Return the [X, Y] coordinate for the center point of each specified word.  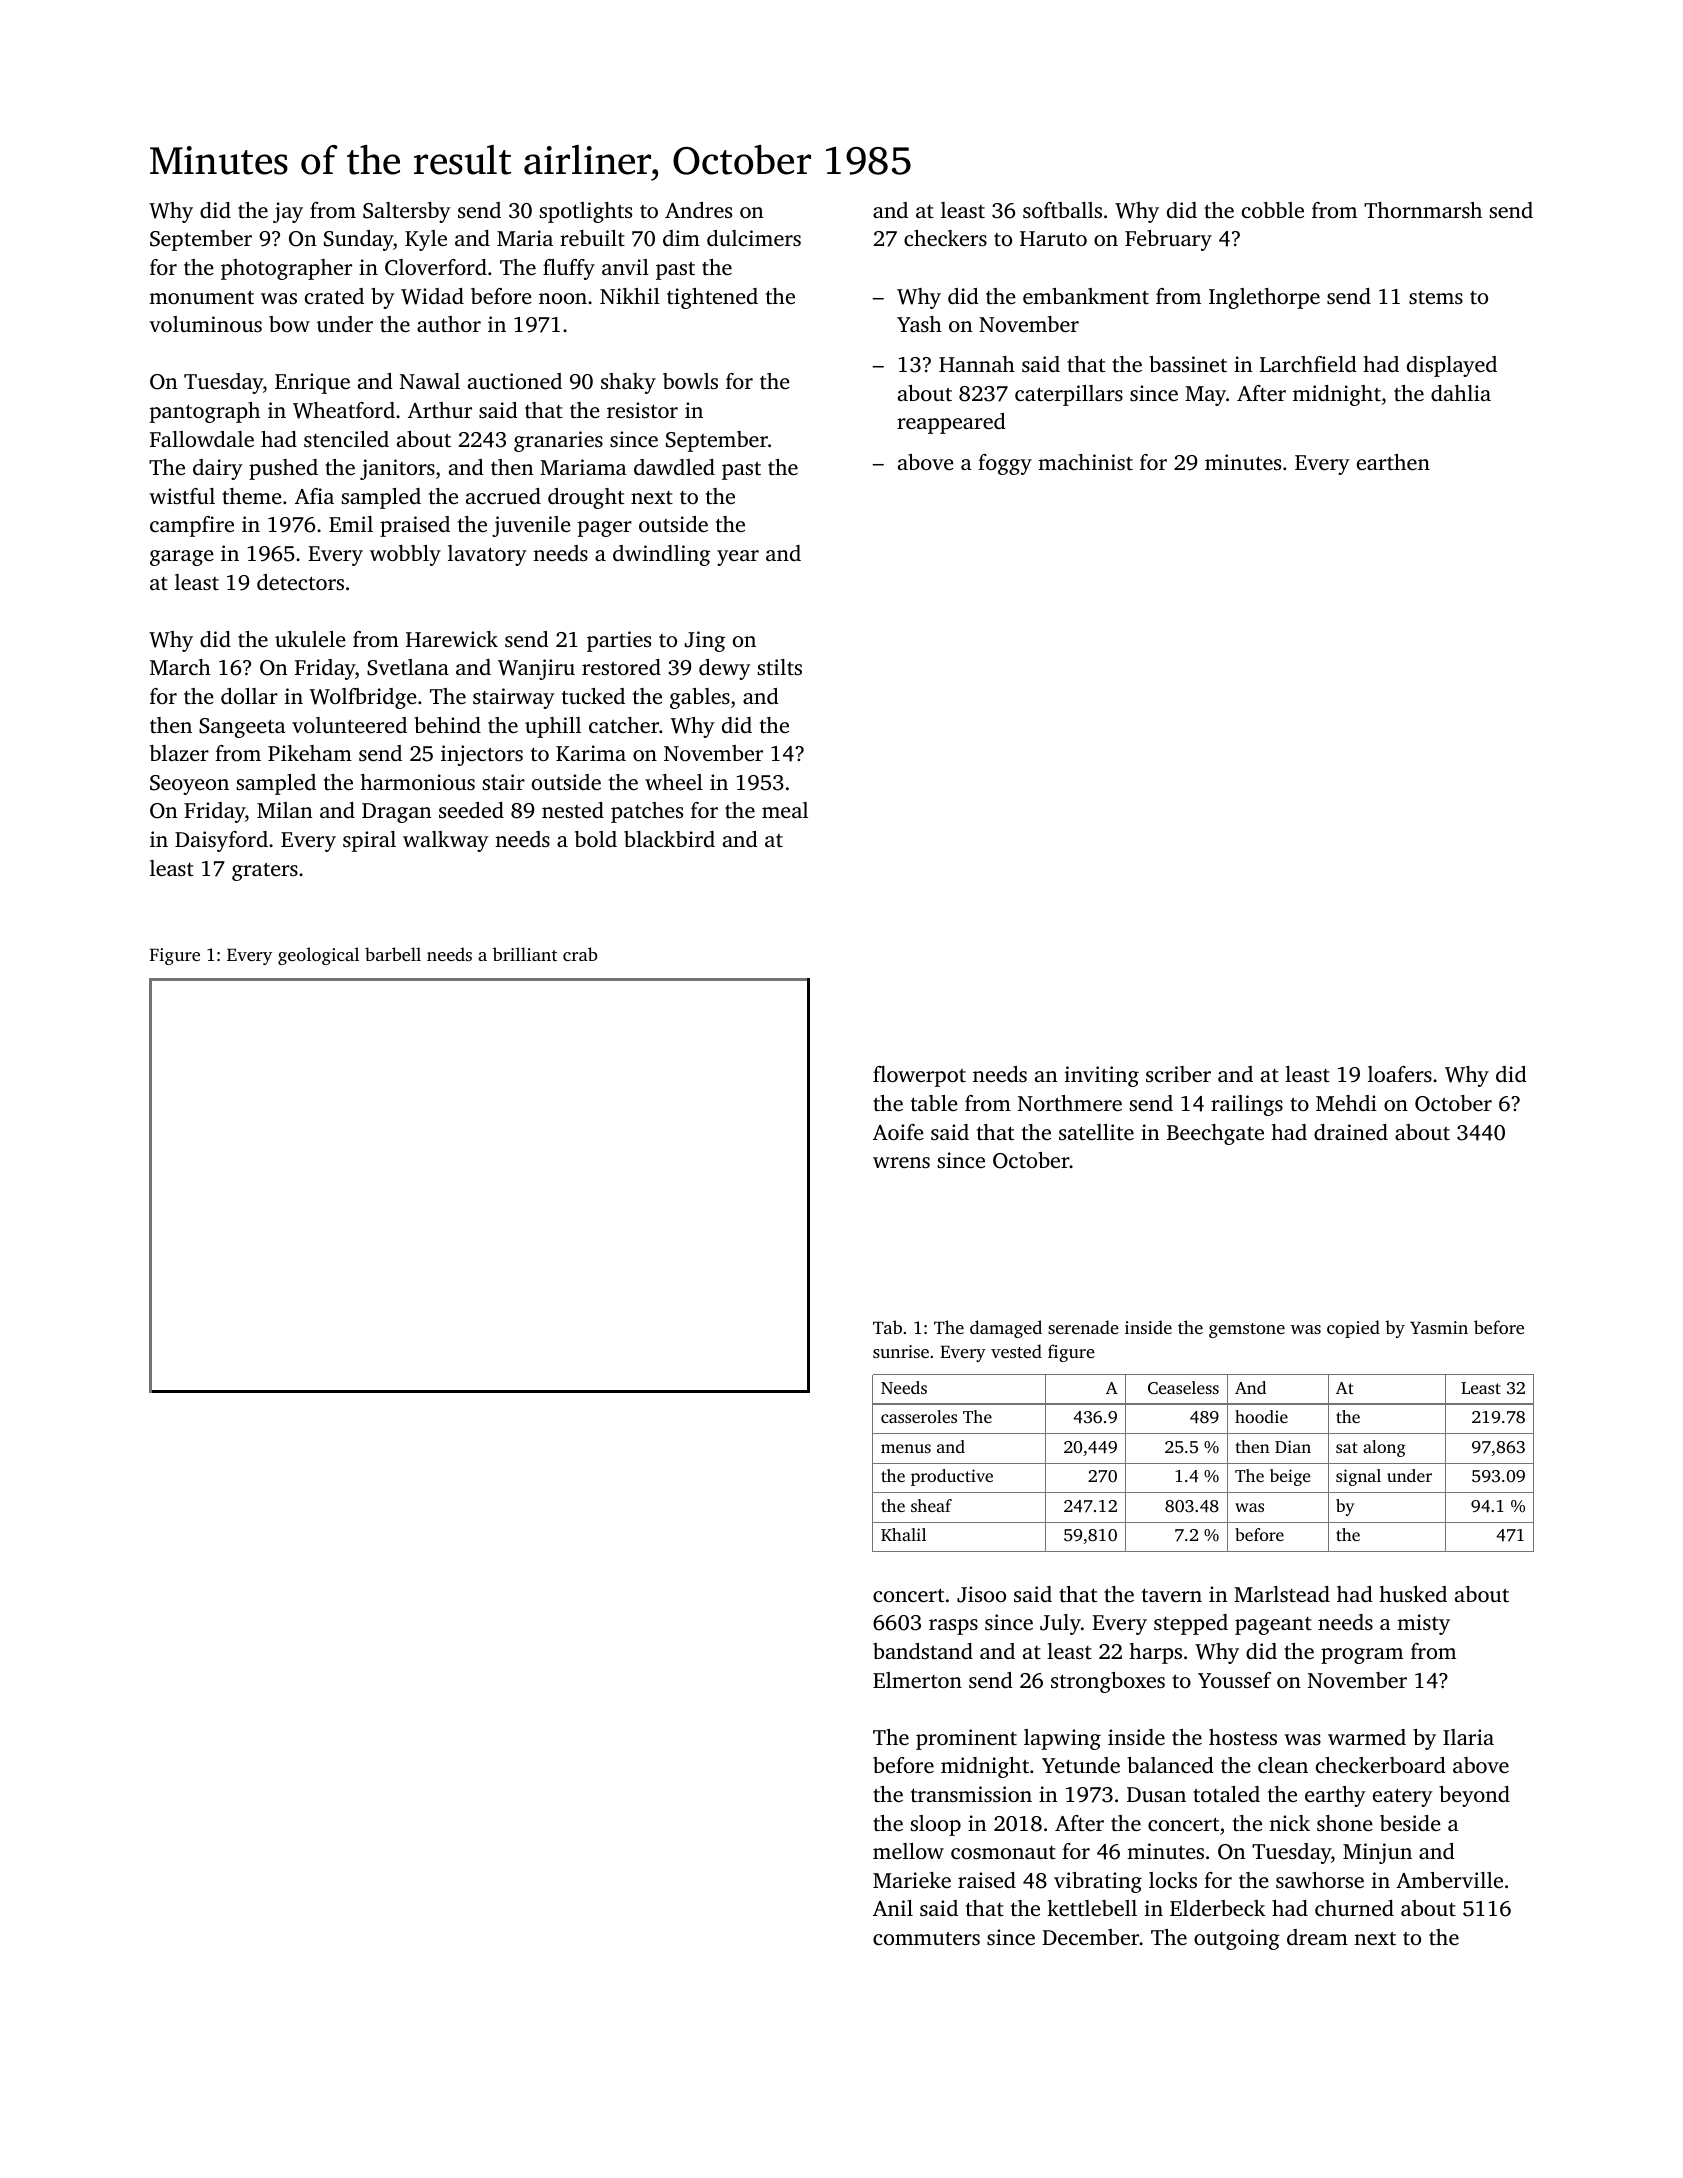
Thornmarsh [1423, 210]
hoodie [1261, 1416]
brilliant [525, 954]
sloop [935, 1825]
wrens [901, 1162]
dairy [218, 469]
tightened [712, 298]
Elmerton [917, 1680]
